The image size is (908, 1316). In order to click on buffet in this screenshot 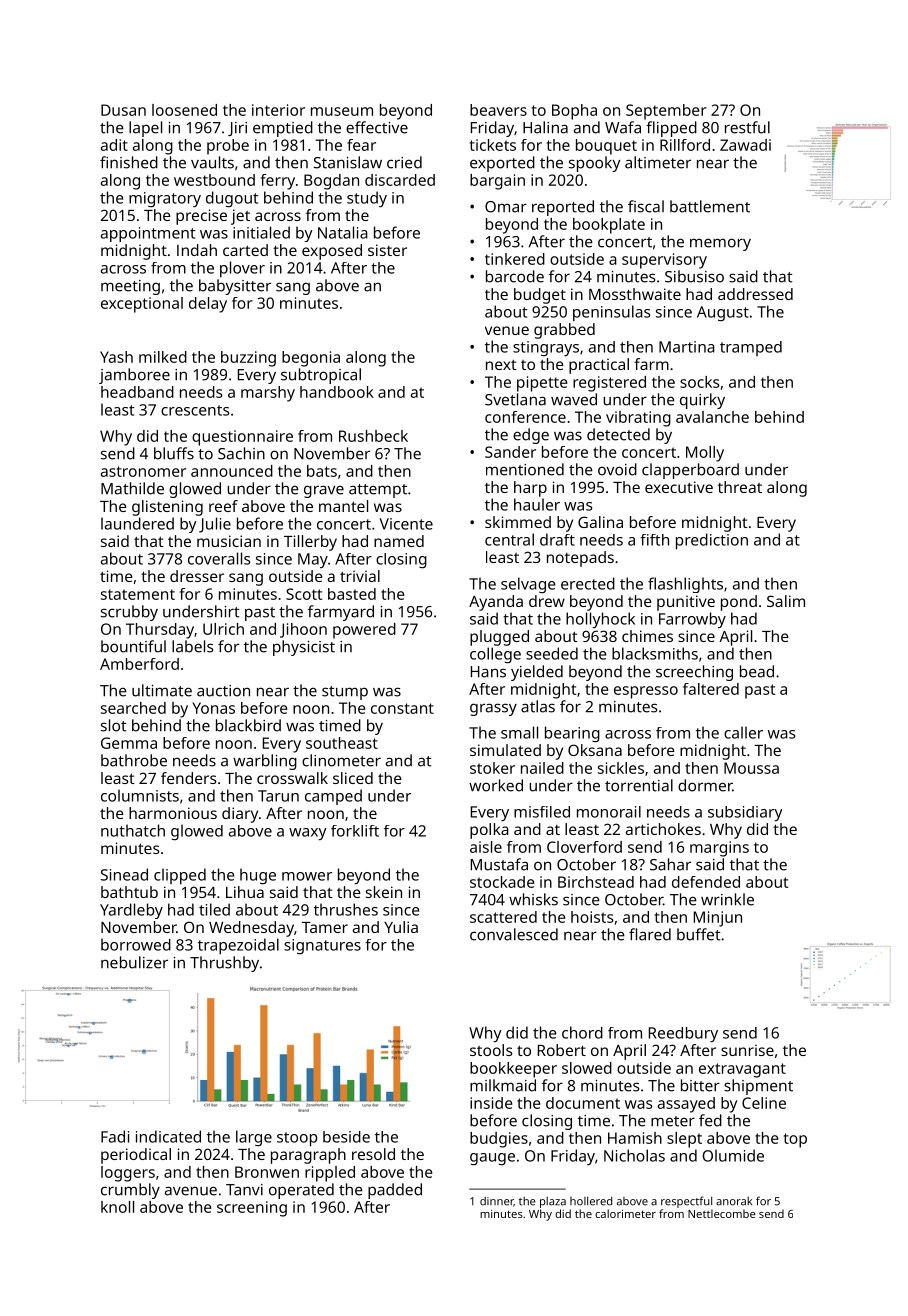, I will do `click(699, 934)`.
